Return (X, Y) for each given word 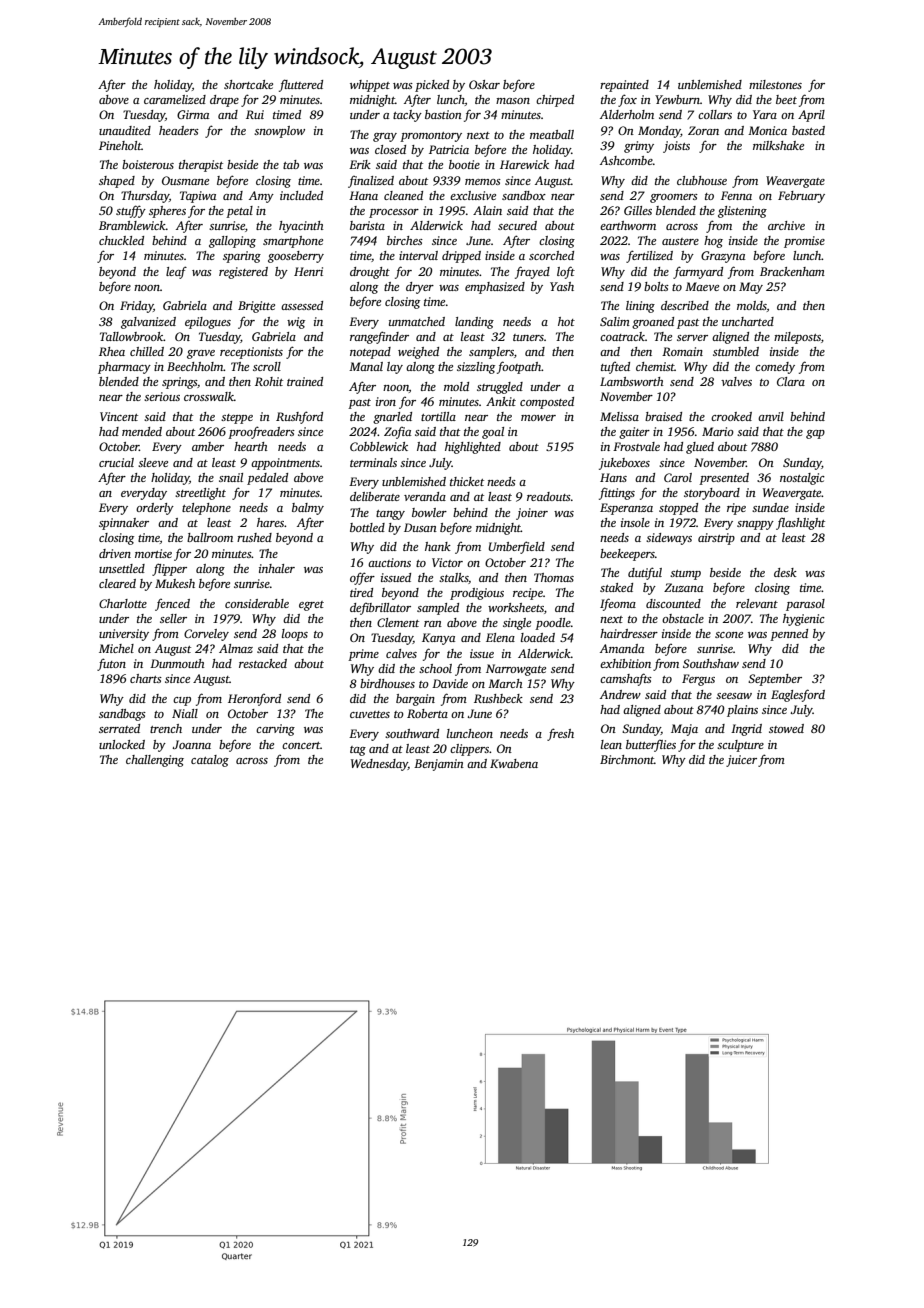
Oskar (484, 84)
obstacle (683, 618)
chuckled (121, 240)
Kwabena (514, 763)
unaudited (125, 130)
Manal (366, 366)
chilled (147, 351)
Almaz (236, 648)
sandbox (524, 195)
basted (808, 130)
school (435, 668)
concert (301, 745)
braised (663, 416)
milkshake (778, 145)
